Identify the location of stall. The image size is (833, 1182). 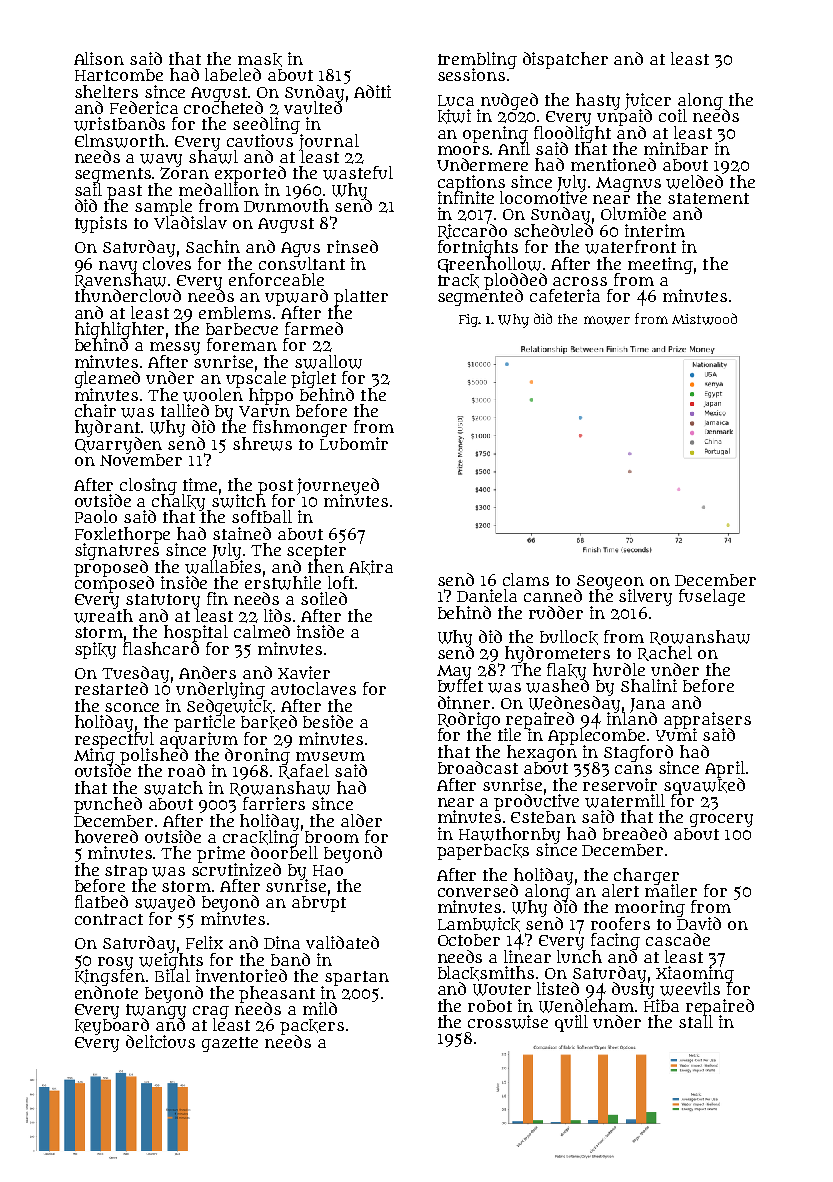
(696, 1022).
